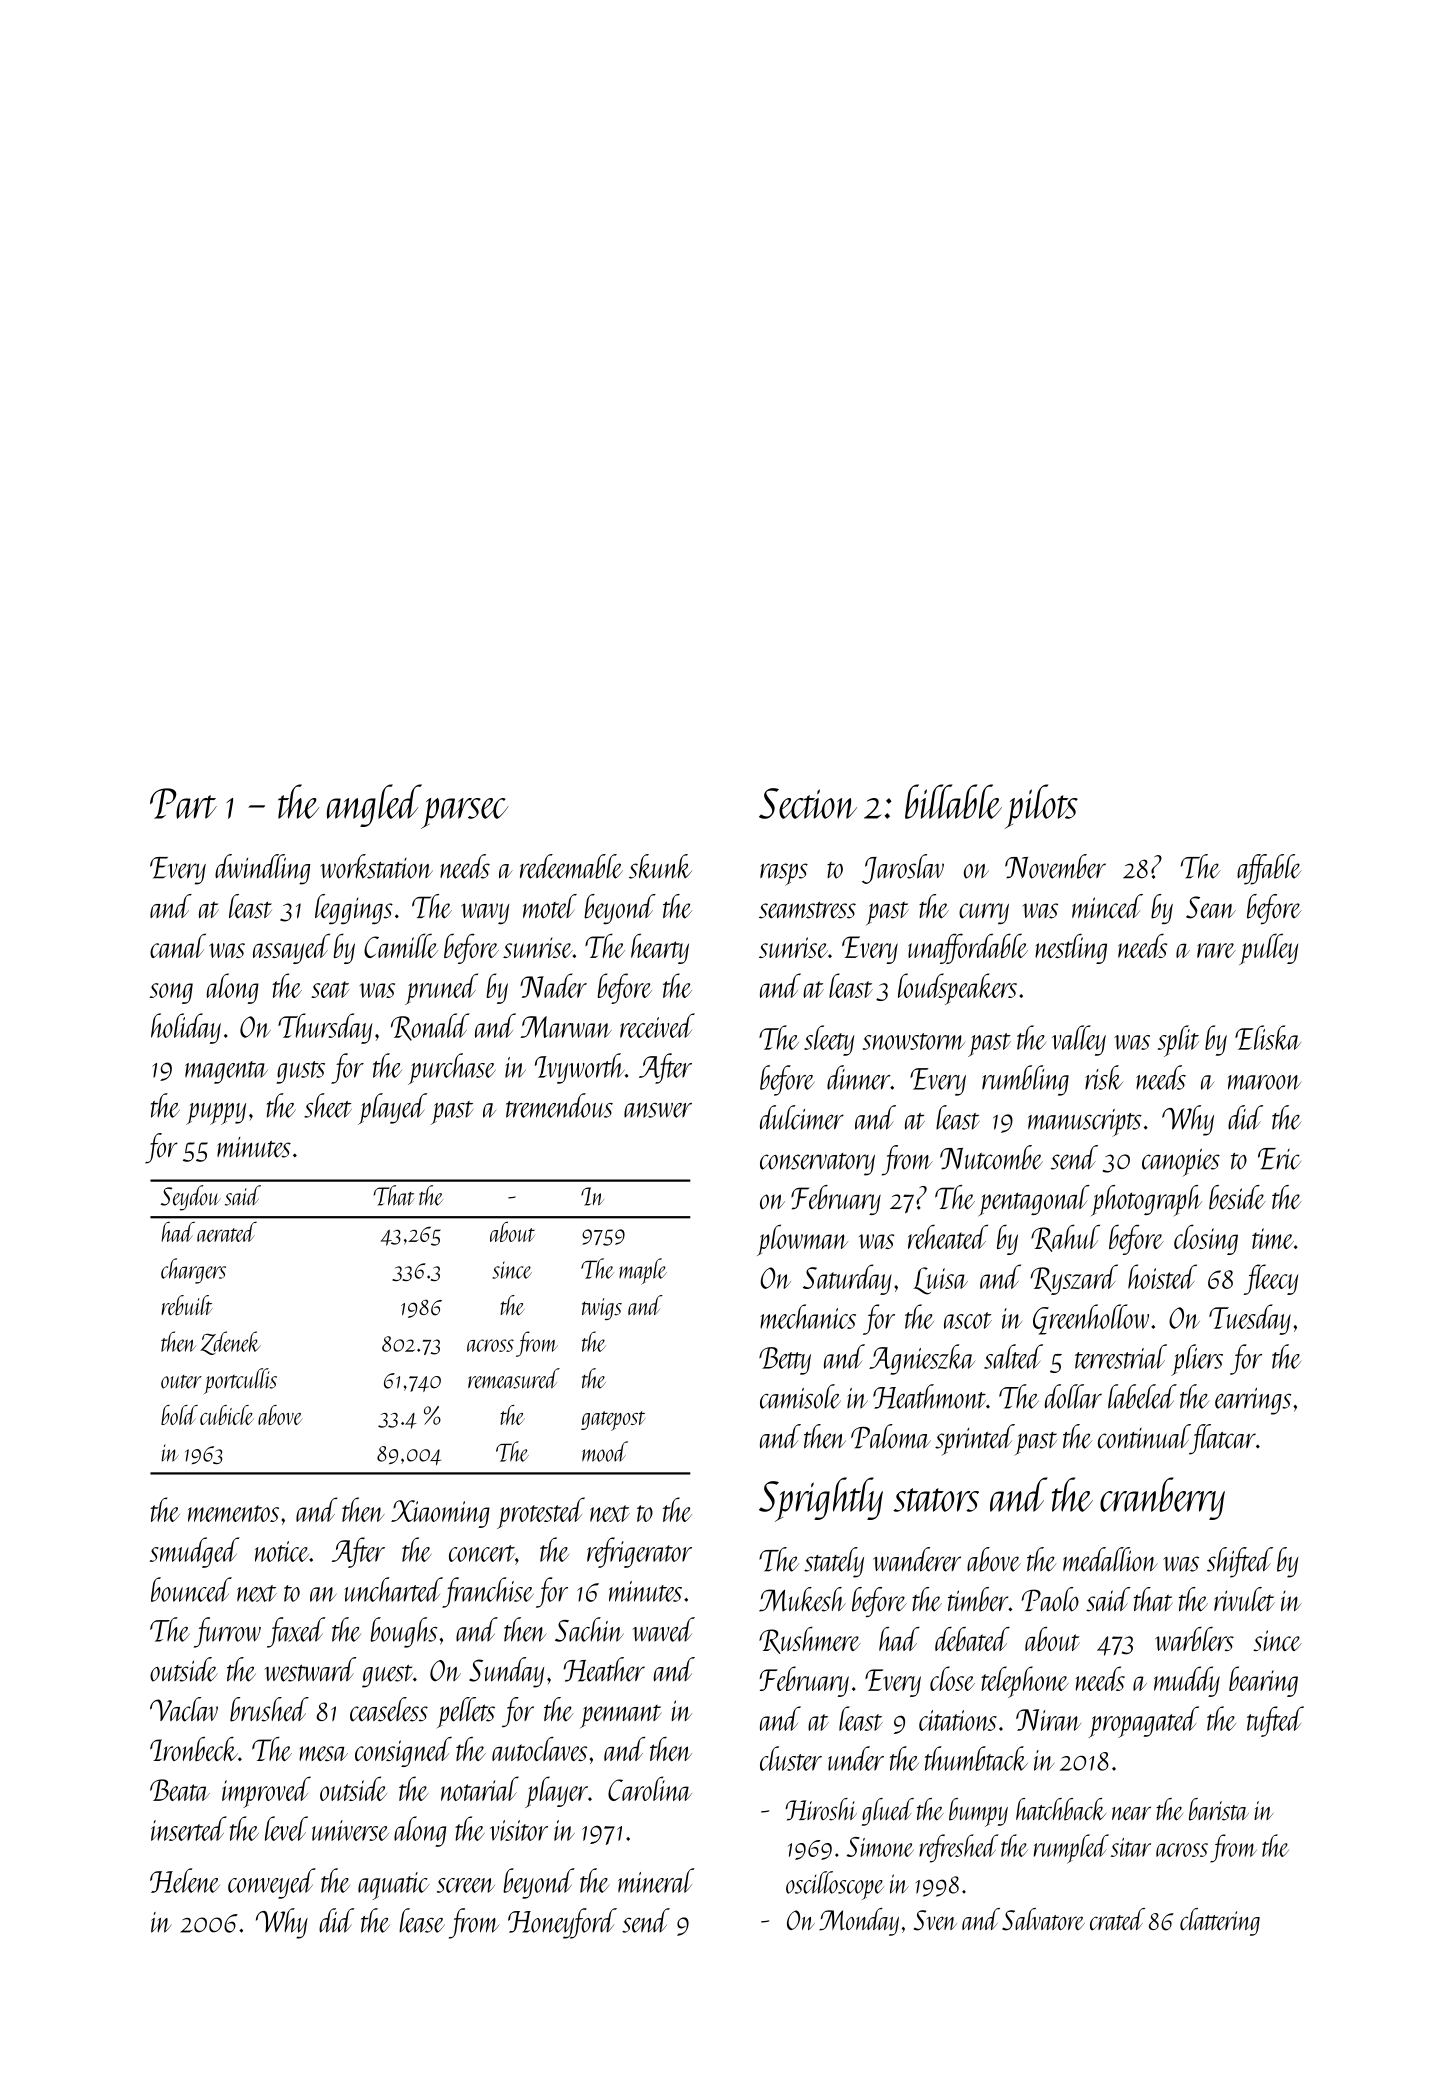  Describe the element at coordinates (991, 1157) in the document. I see `Nutcombe` at that location.
